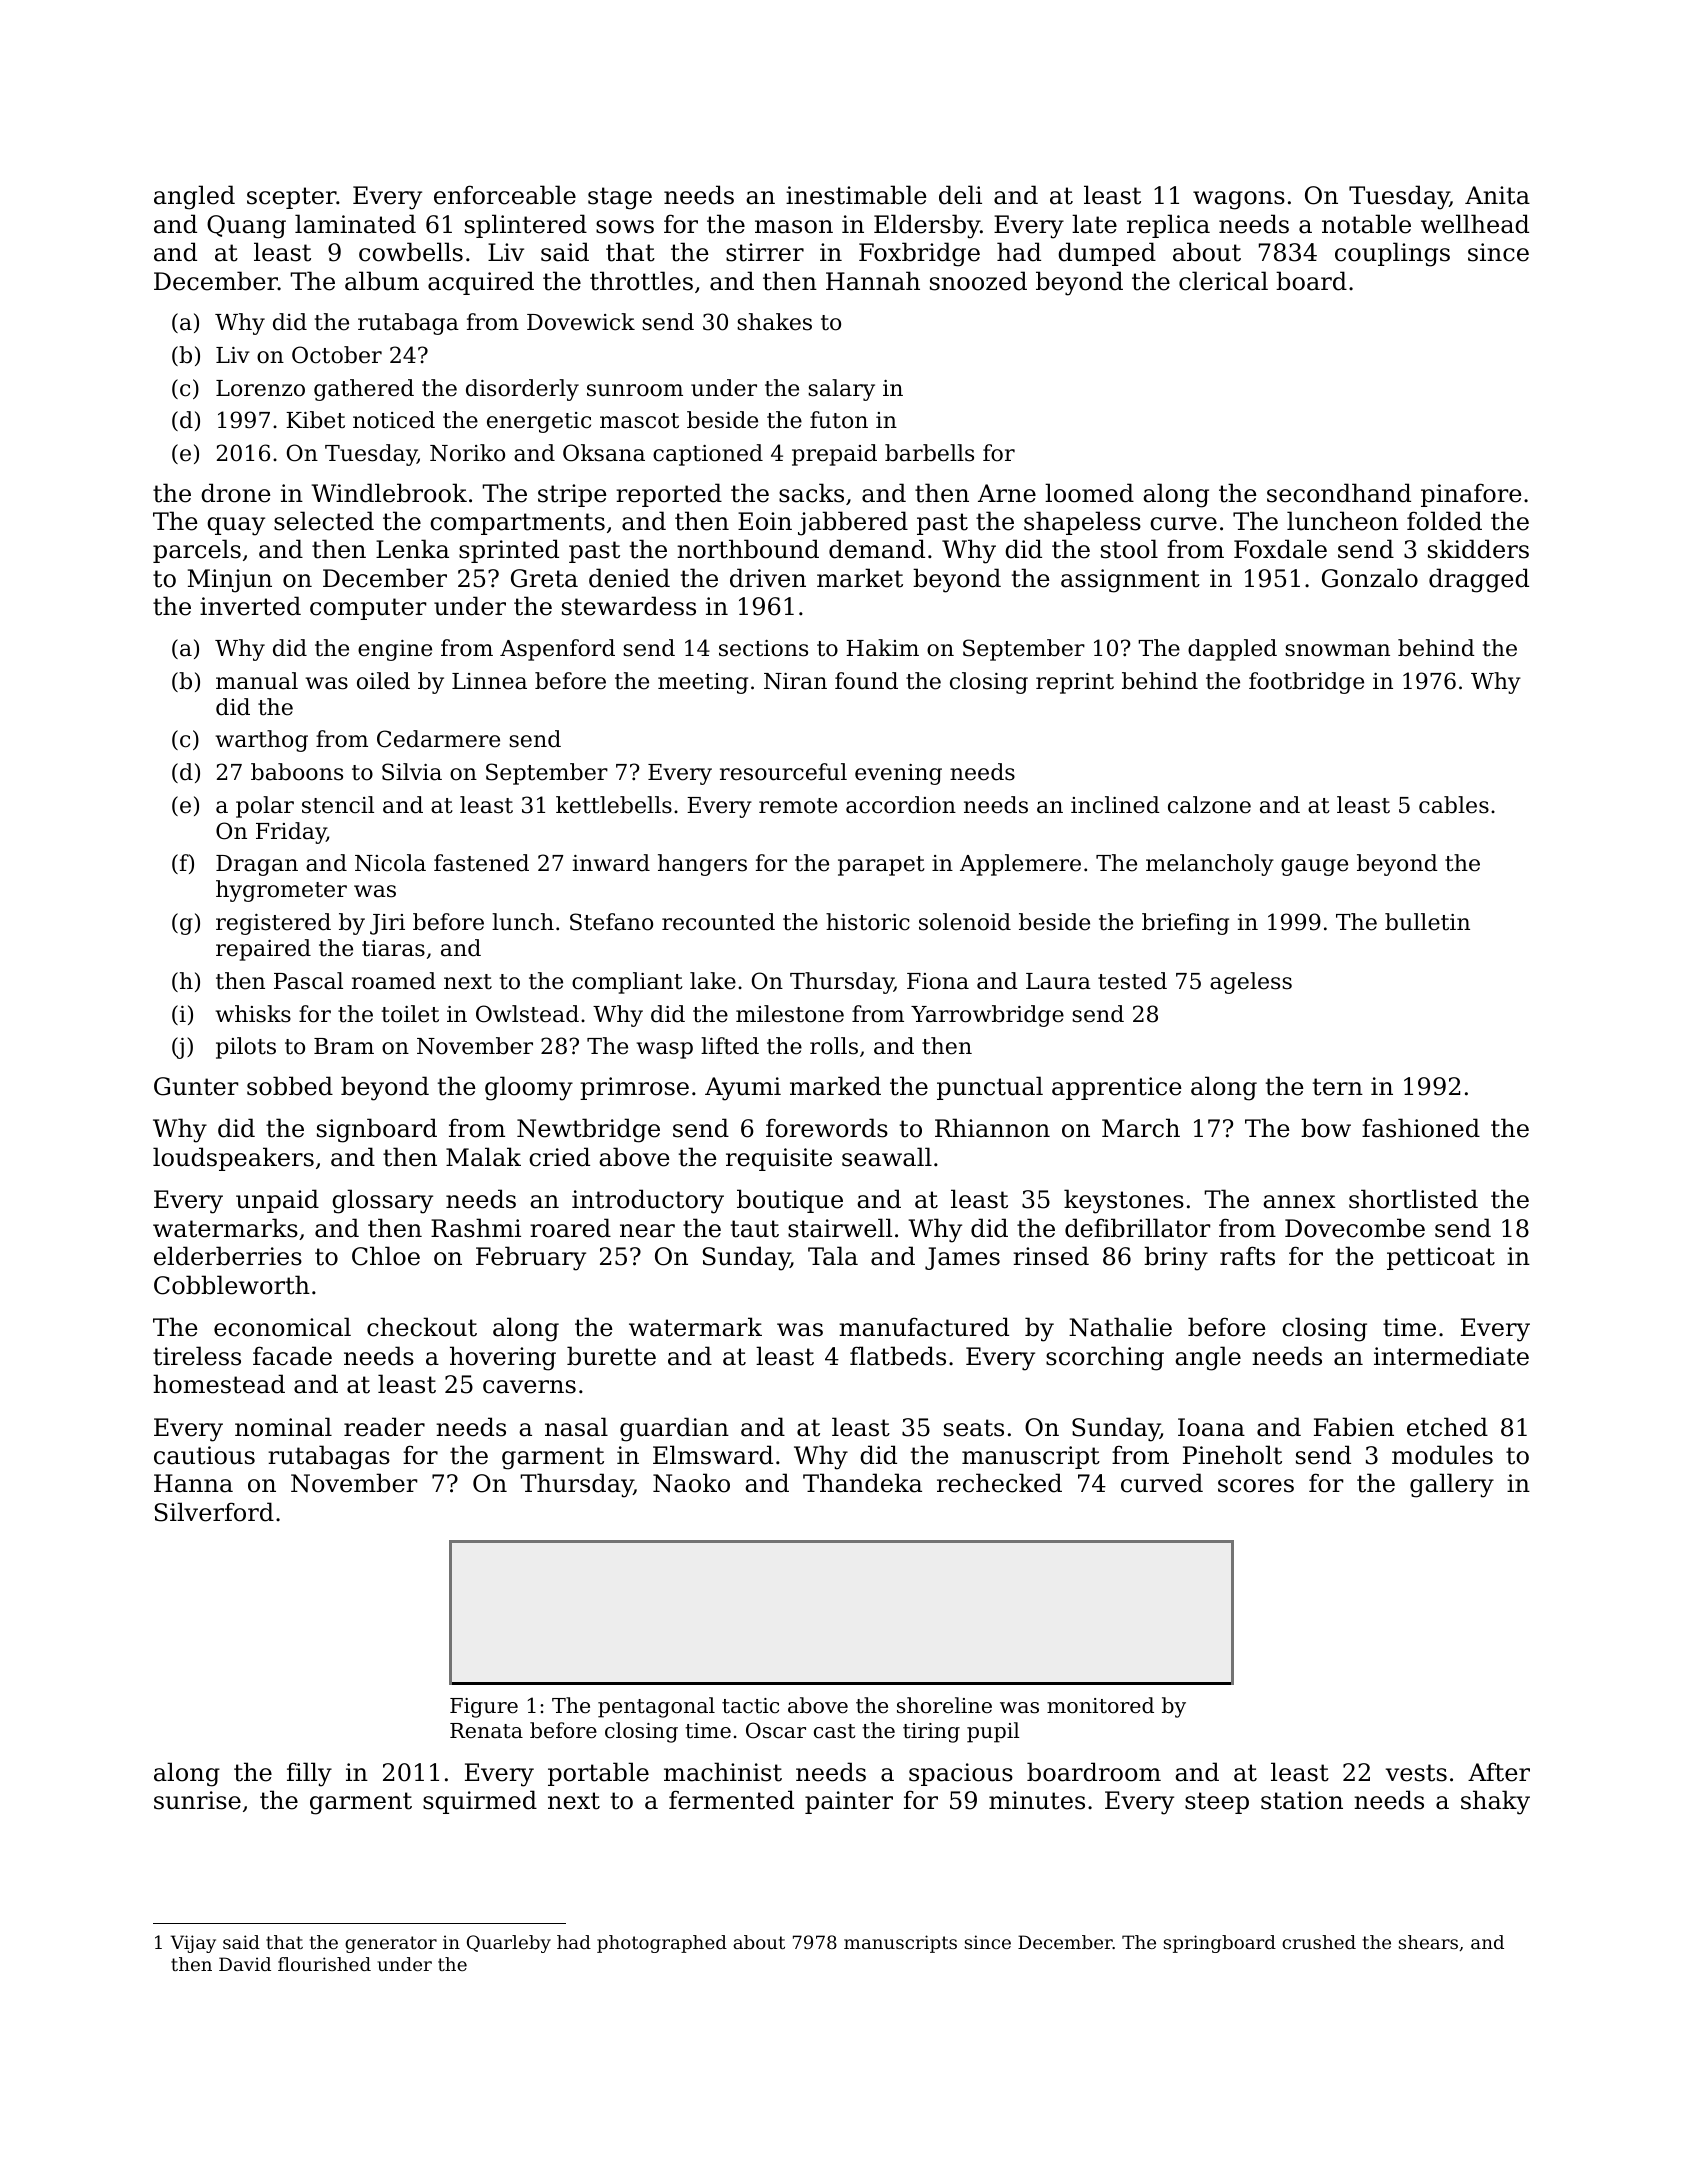 This page has width=1683, height=2178. Describe the element at coordinates (833, 1256) in the page. I see `Tala` at that location.
